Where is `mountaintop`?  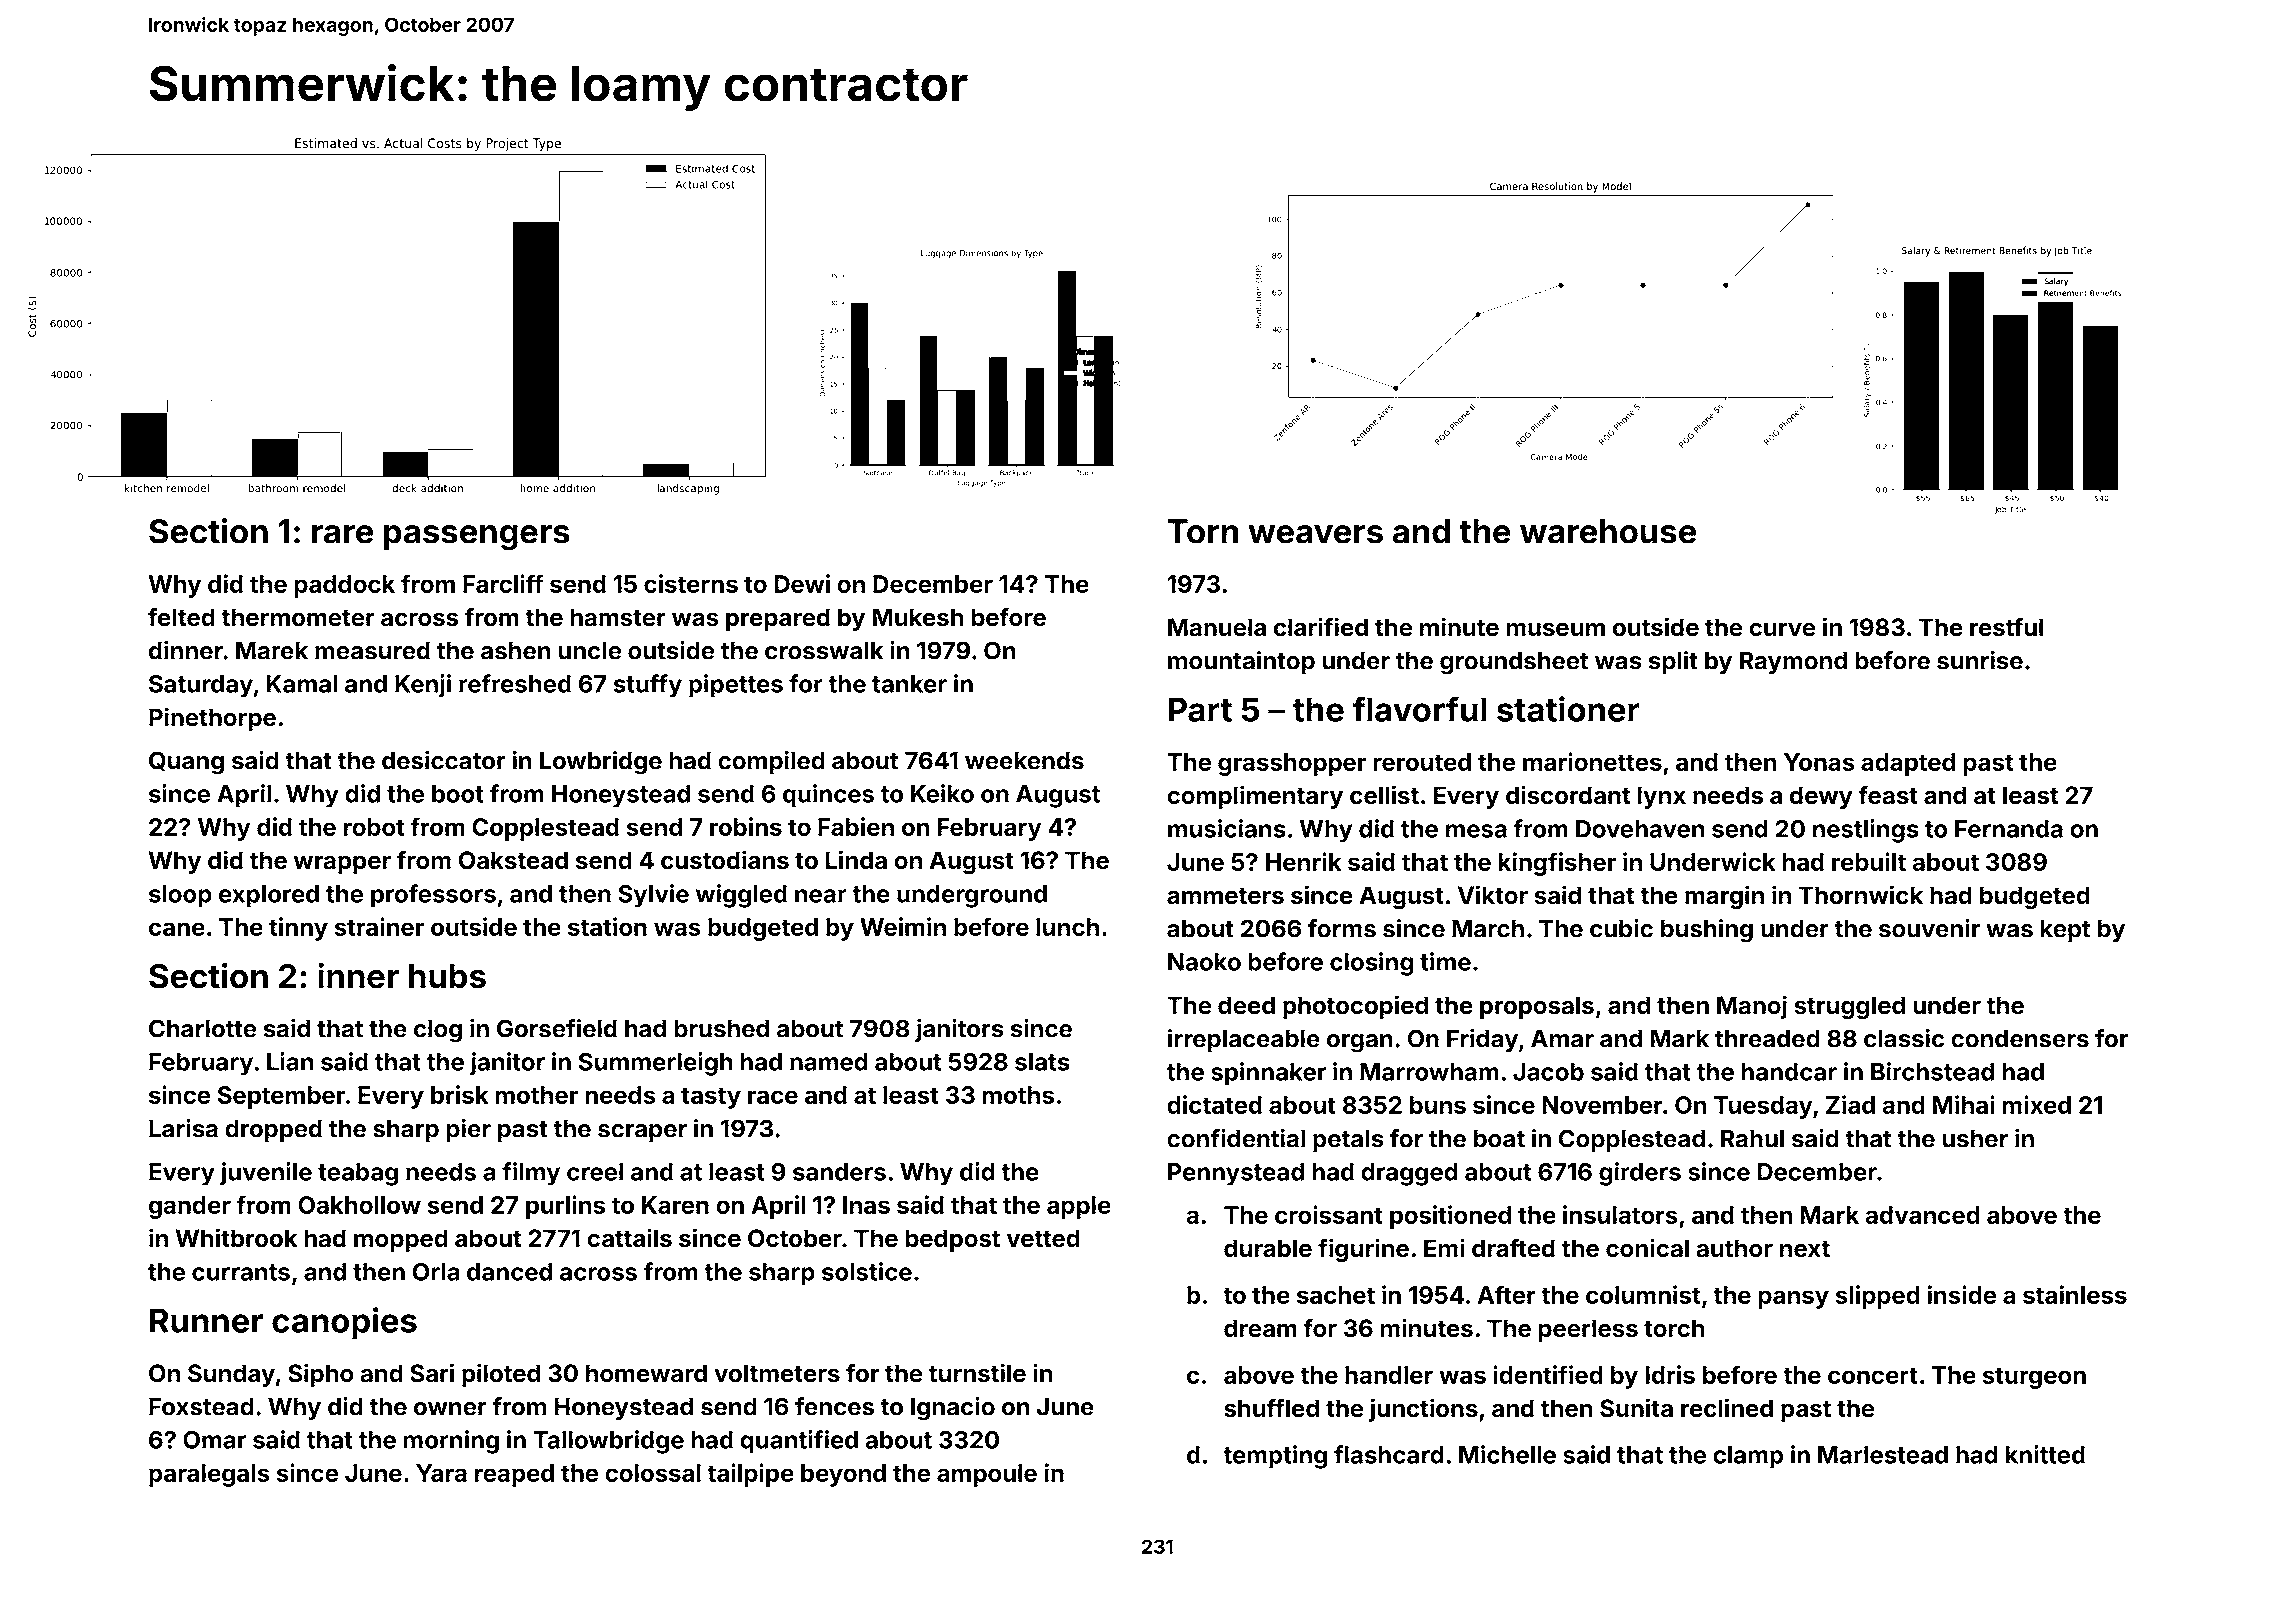 mountaintop is located at coordinates (1241, 663).
